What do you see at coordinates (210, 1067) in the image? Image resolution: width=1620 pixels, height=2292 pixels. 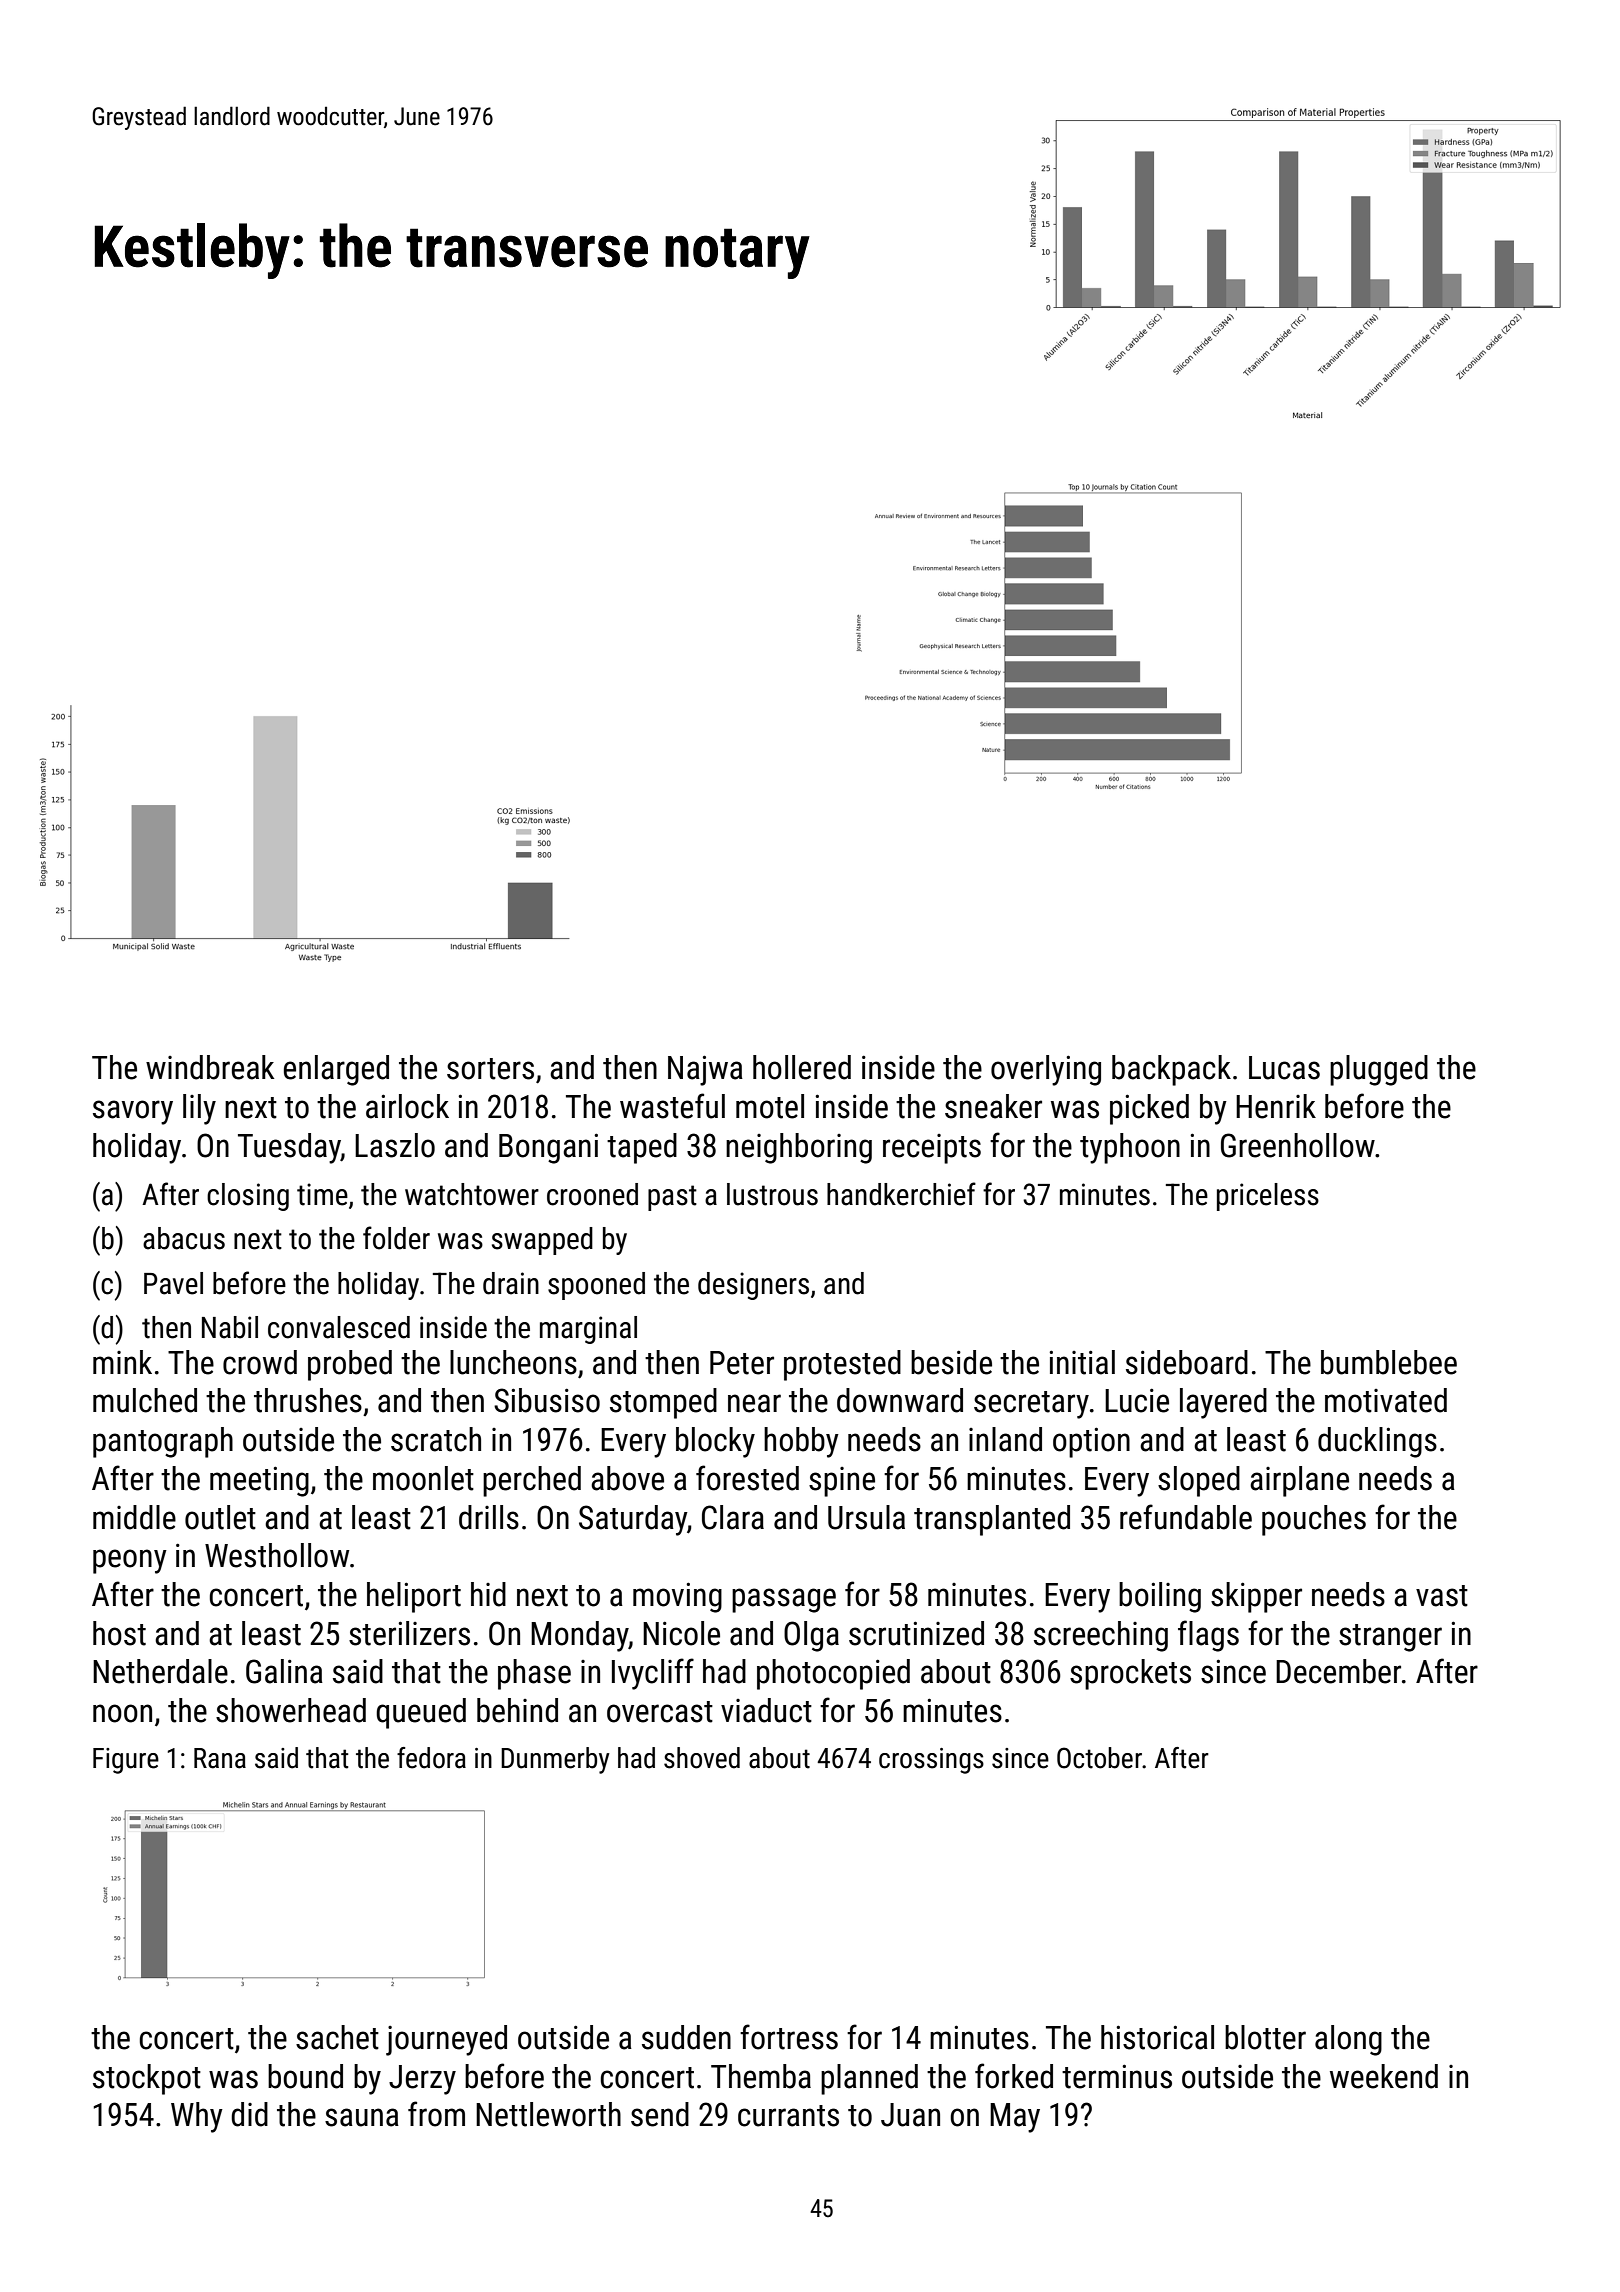 I see `windbreak` at bounding box center [210, 1067].
